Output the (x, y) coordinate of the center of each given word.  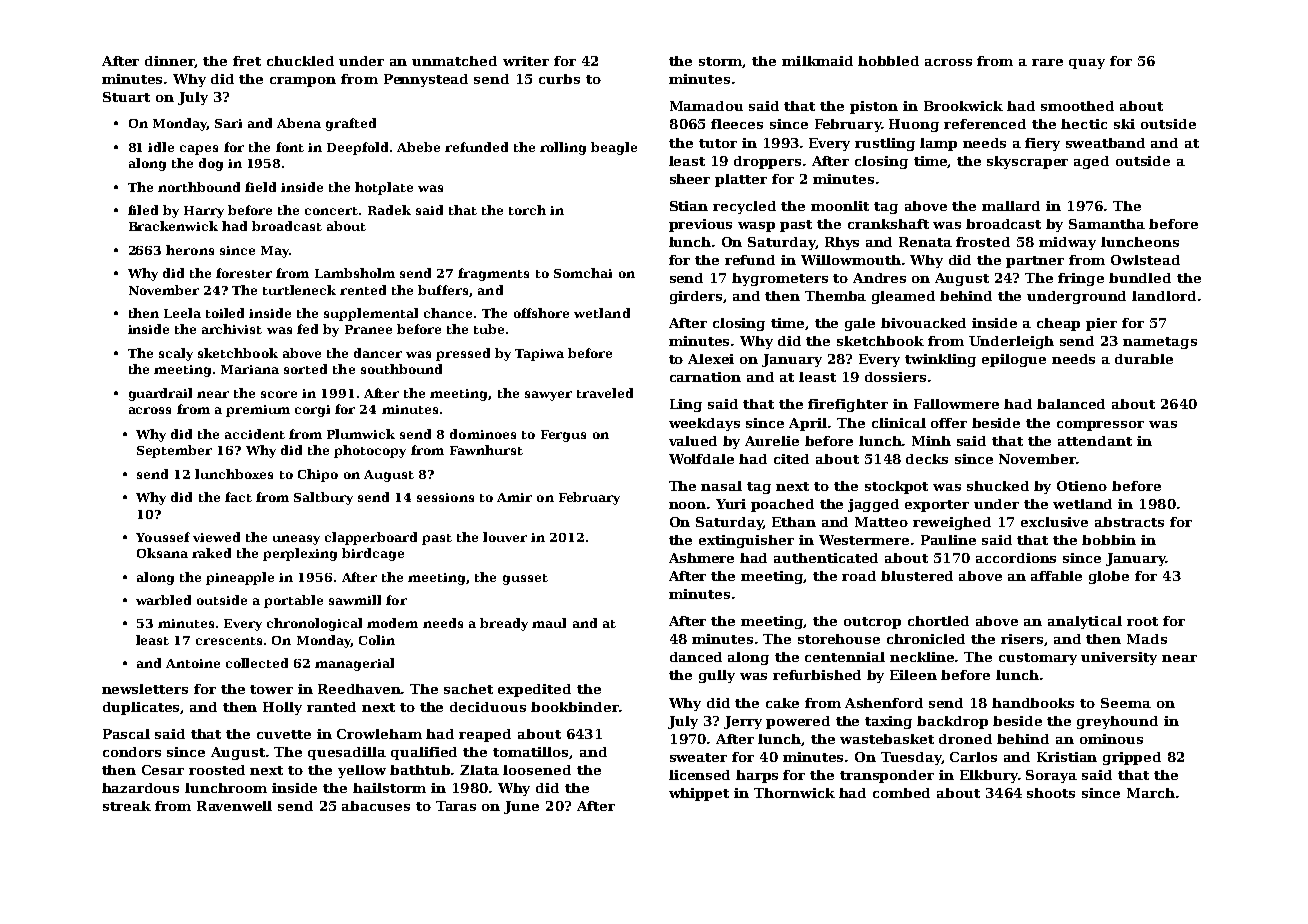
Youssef (163, 537)
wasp (756, 227)
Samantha (1107, 224)
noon (687, 505)
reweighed (952, 523)
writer (526, 61)
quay (1087, 64)
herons (190, 250)
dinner (170, 62)
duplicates (142, 708)
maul (549, 623)
